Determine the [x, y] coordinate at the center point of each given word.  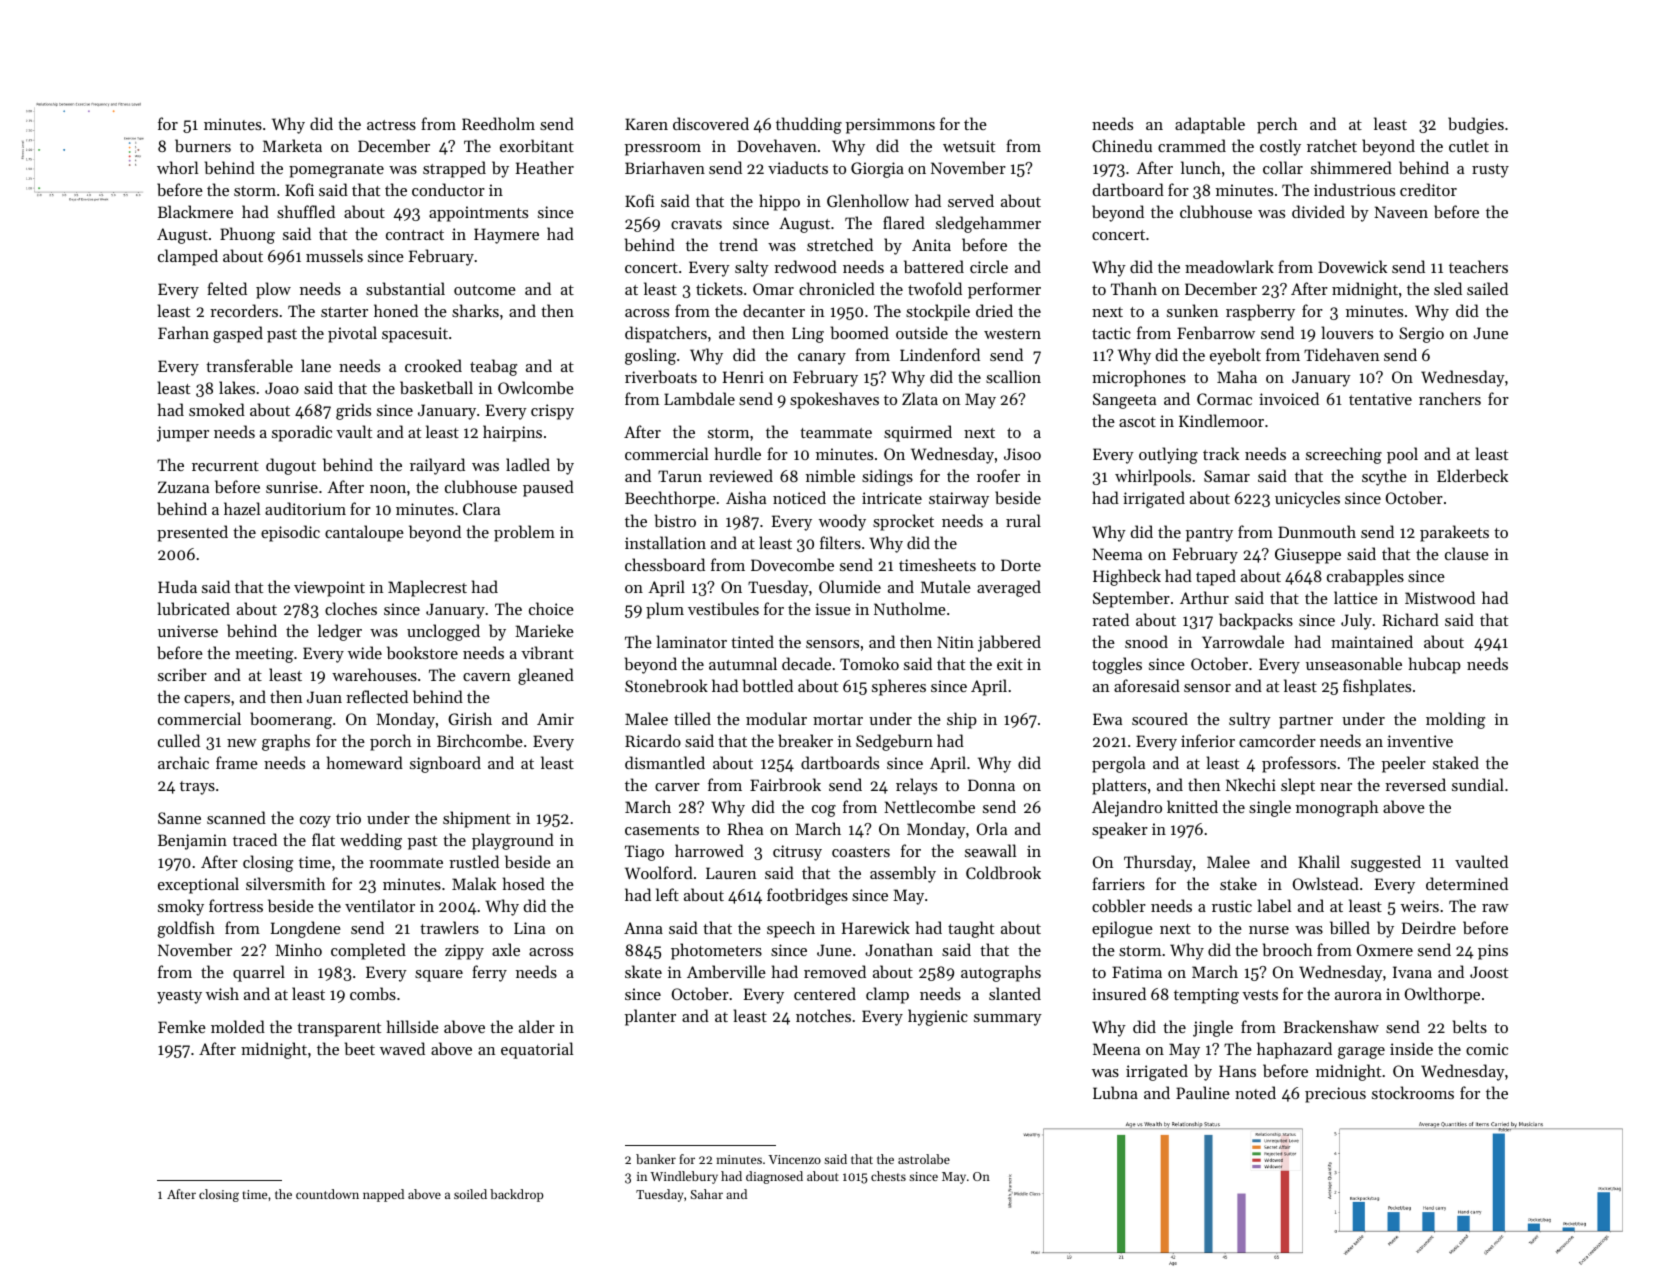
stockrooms [1413, 1092]
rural [1023, 520]
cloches [351, 608]
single [1270, 808]
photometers [716, 951]
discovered [711, 123]
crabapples [1365, 577]
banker [656, 1159]
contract [415, 235]
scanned [236, 817]
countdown [327, 1194]
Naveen [1401, 212]
